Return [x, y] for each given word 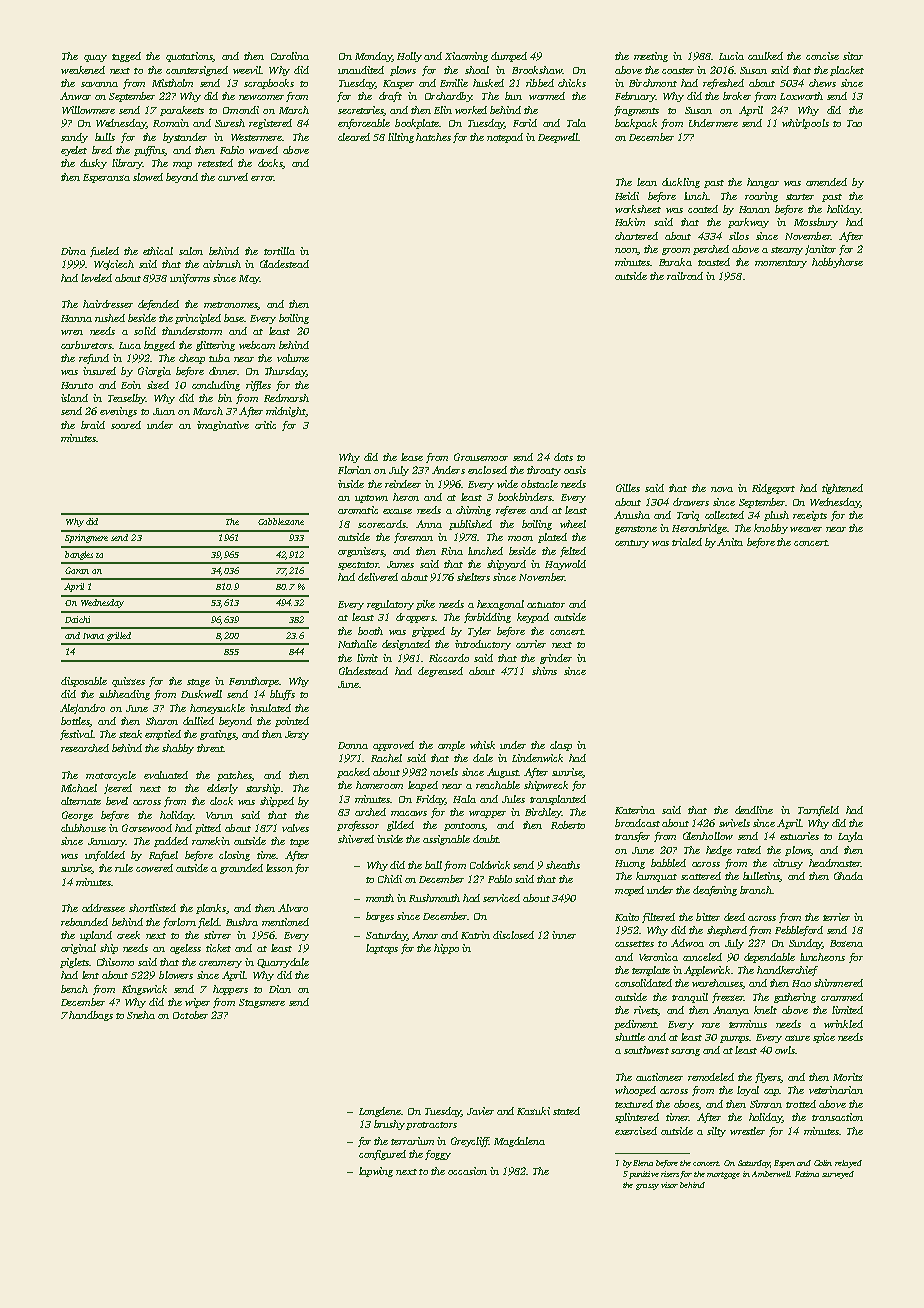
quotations [189, 57]
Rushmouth [434, 898]
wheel [573, 524]
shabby [178, 749]
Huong [630, 864]
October [190, 1015]
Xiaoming [466, 57]
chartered [636, 236]
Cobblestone [281, 521]
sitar [853, 56]
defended [158, 305]
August [503, 773]
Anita [730, 542]
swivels [734, 823]
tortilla [279, 251]
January [106, 842]
